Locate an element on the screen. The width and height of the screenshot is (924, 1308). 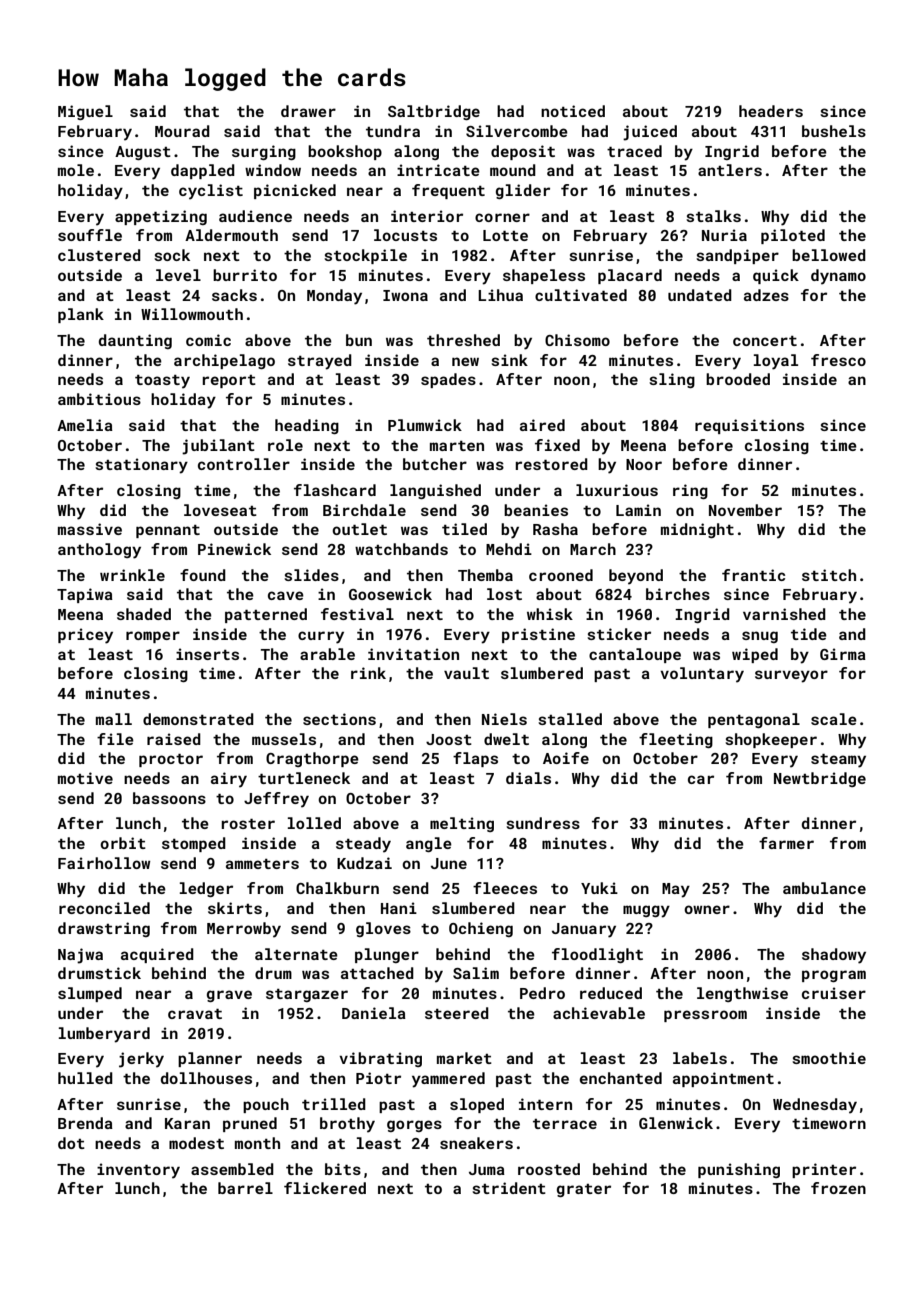
August is located at coordinates (143, 153).
